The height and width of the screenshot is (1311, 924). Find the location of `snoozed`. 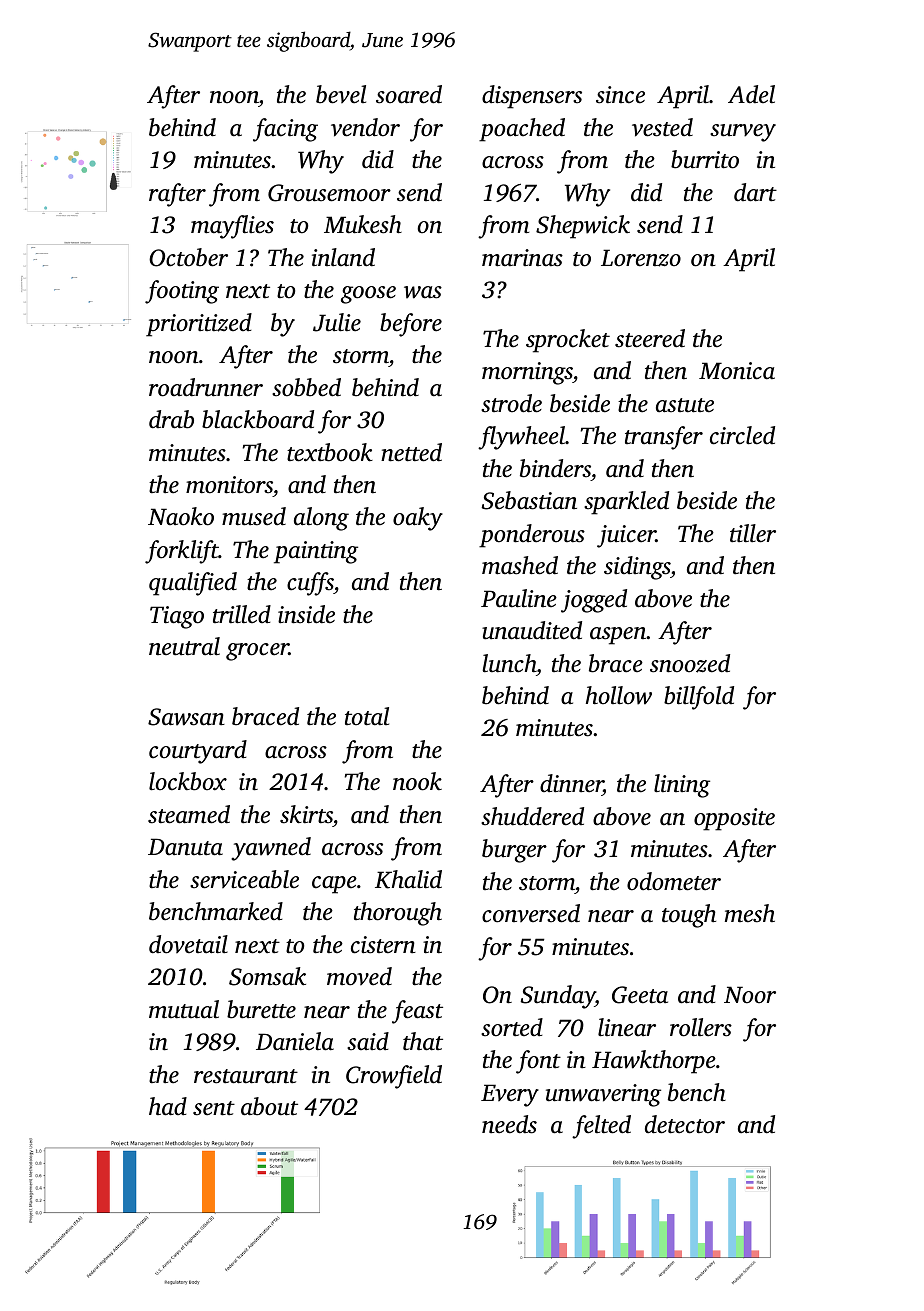

snoozed is located at coordinates (690, 663).
